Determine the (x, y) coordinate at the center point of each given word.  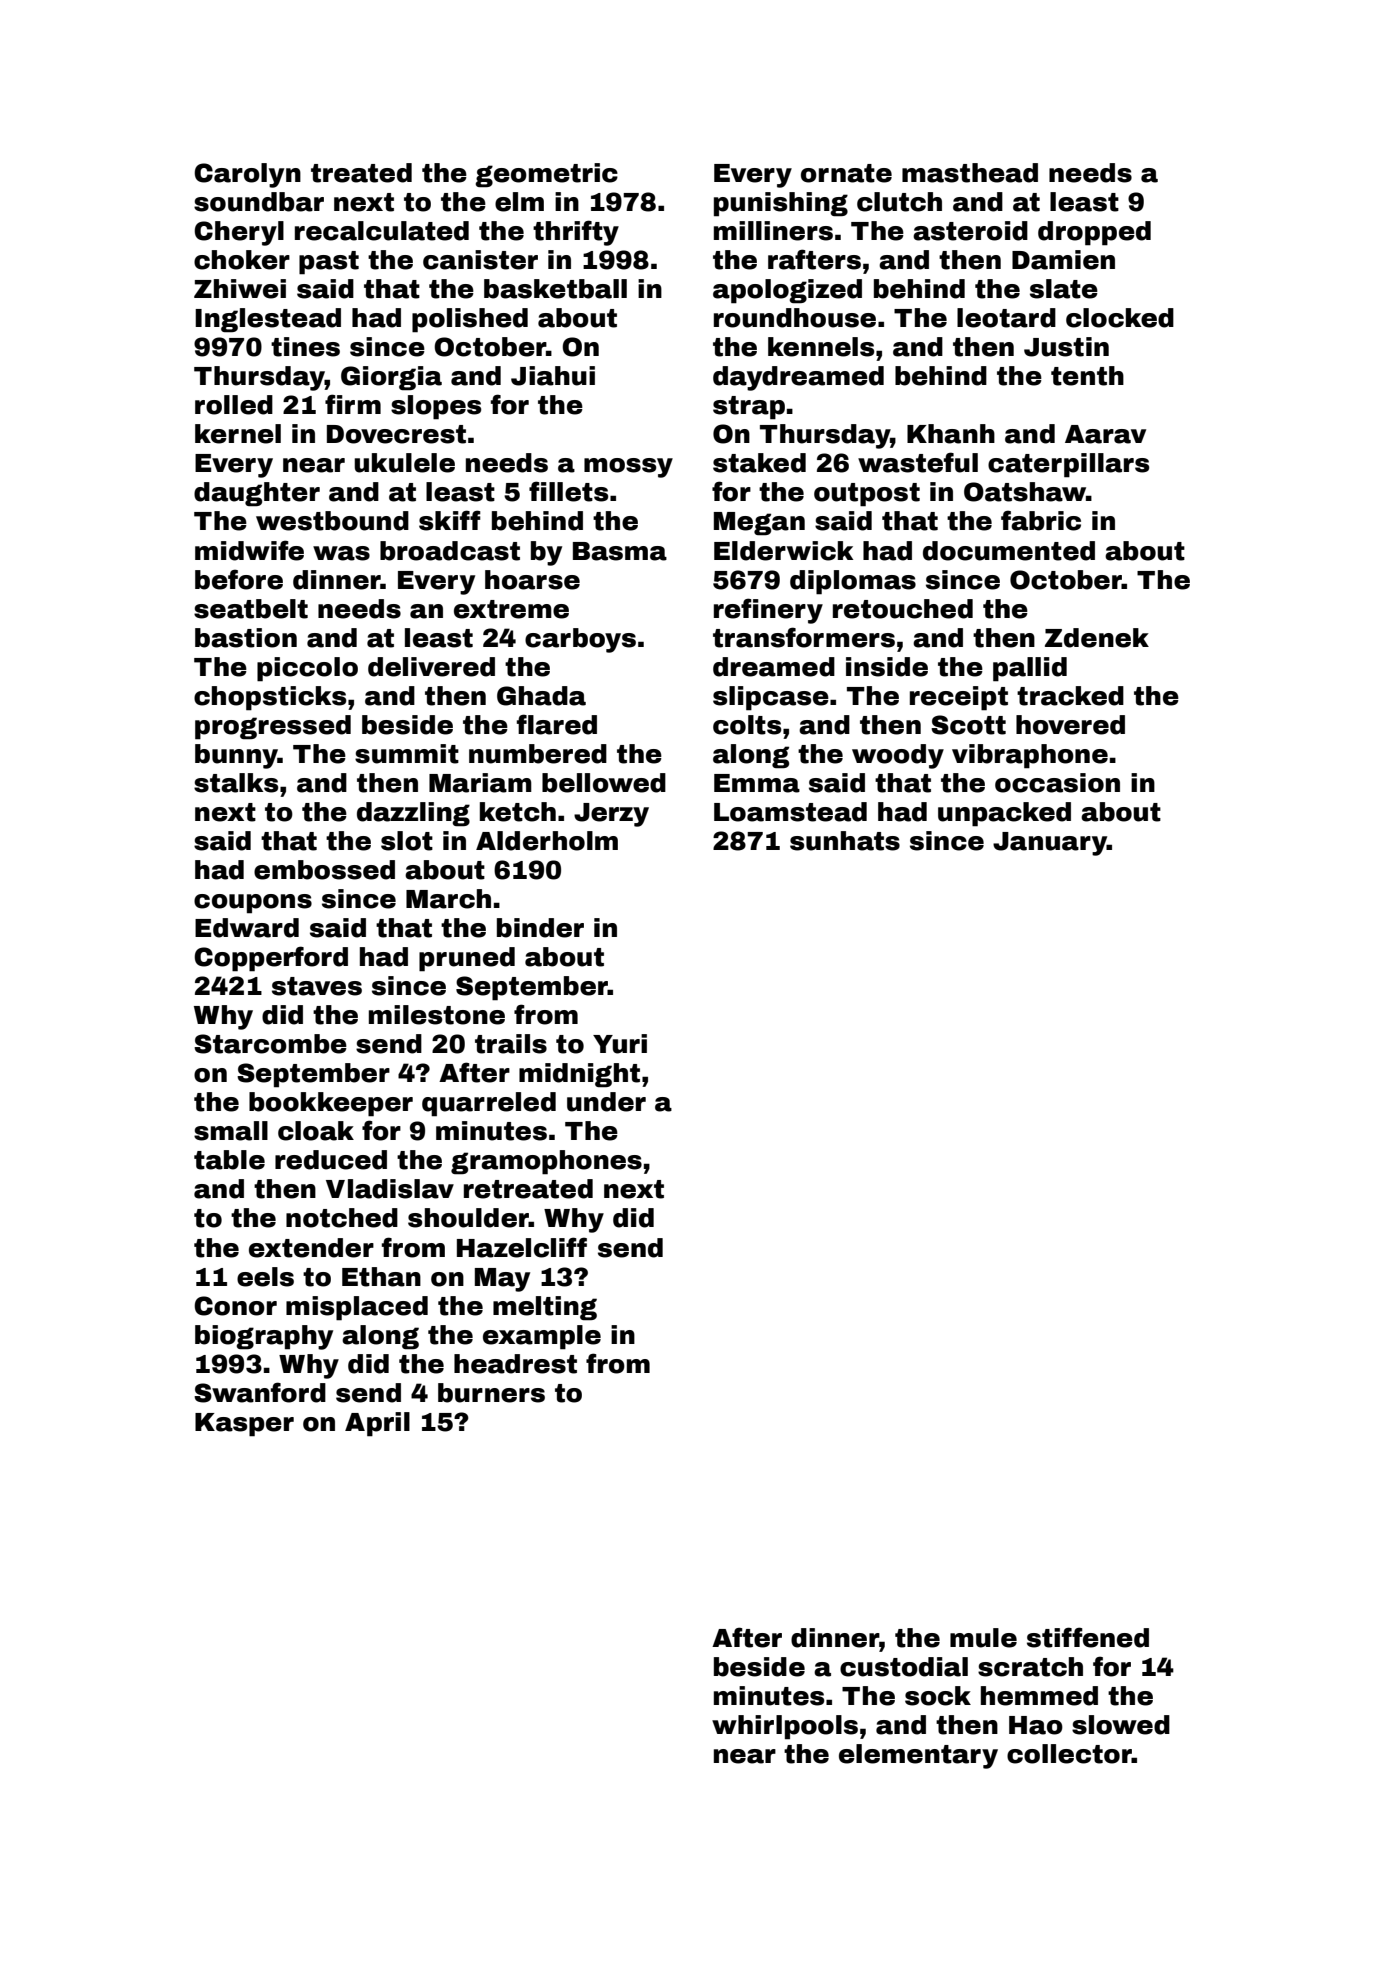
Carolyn (247, 175)
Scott (968, 725)
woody (898, 756)
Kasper (244, 1425)
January (1050, 844)
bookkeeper (331, 1104)
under (606, 1102)
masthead (970, 173)
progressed (273, 727)
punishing (781, 204)
